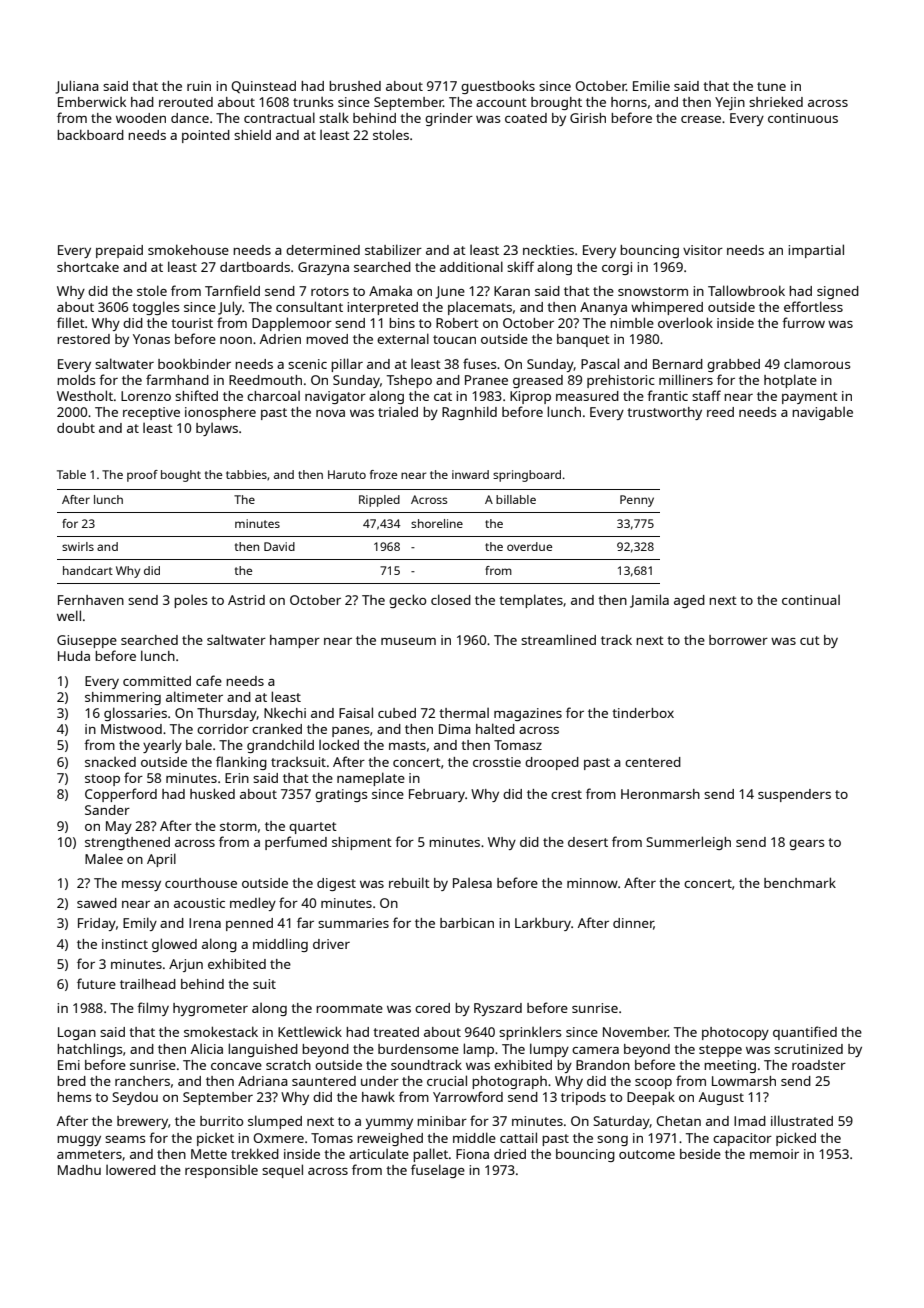  Describe the element at coordinates (206, 136) in the image. I see `pointed` at that location.
